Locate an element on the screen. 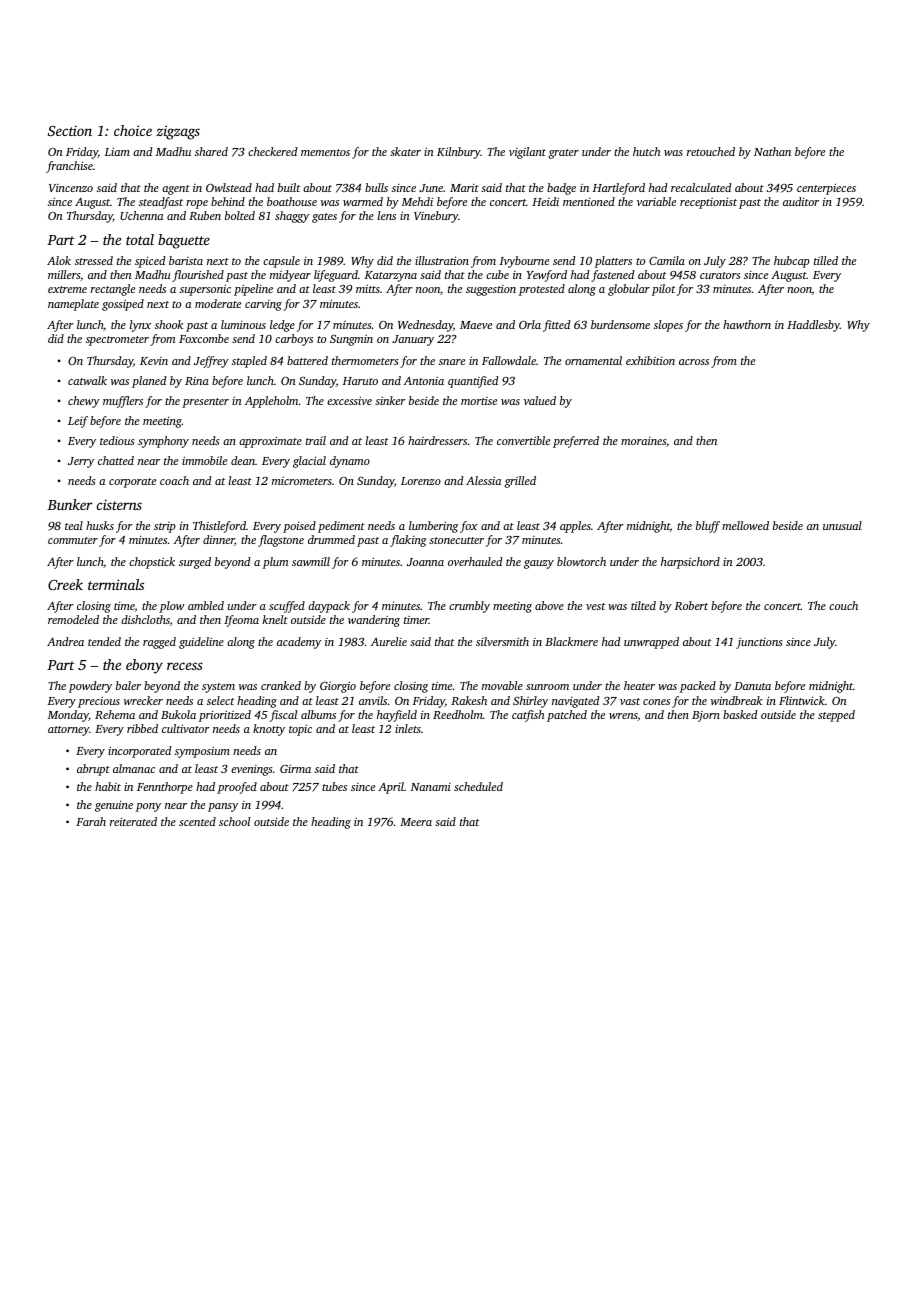 The image size is (924, 1308). Creek is located at coordinates (65, 584).
